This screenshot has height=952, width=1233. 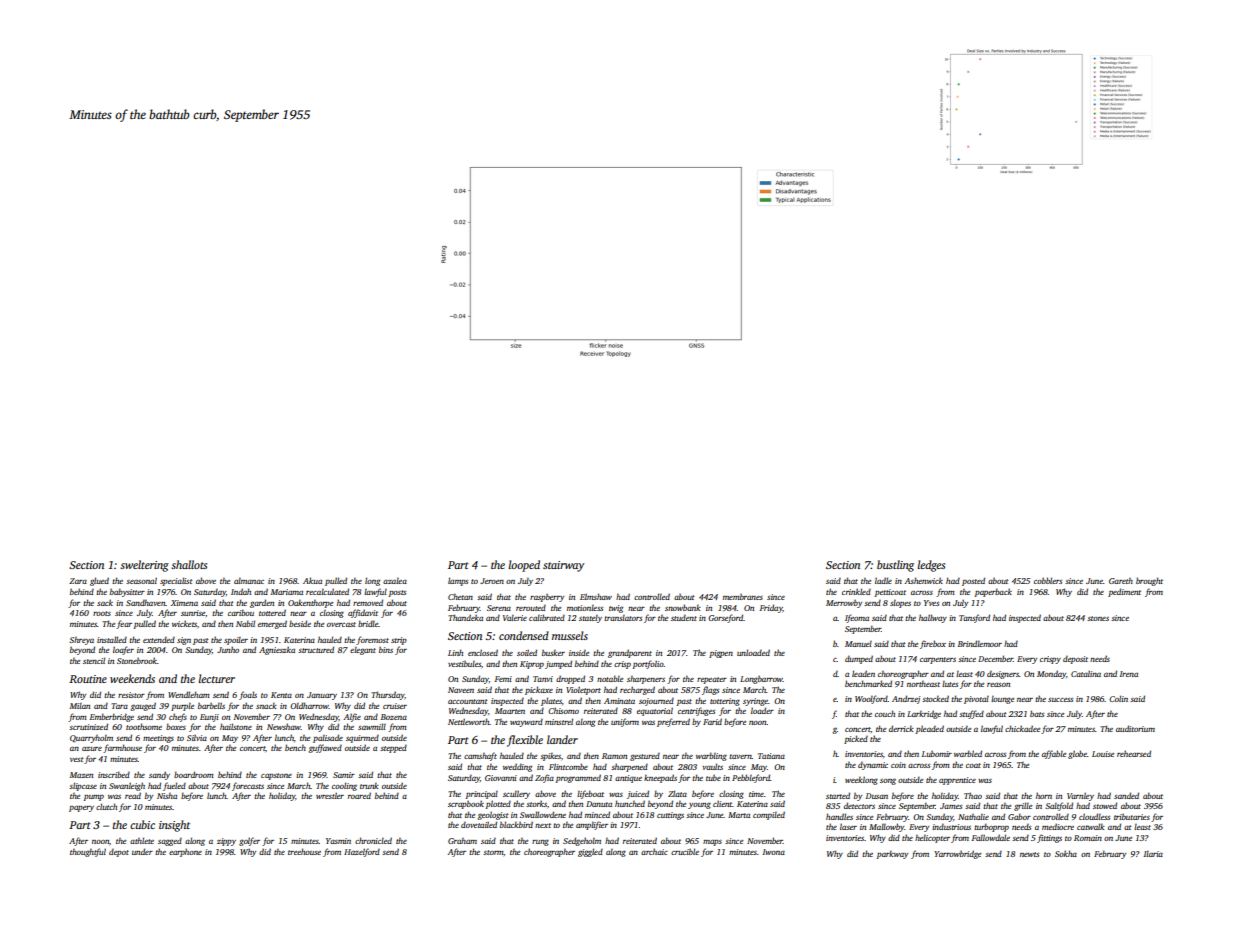 What do you see at coordinates (142, 824) in the screenshot?
I see `cubic` at bounding box center [142, 824].
